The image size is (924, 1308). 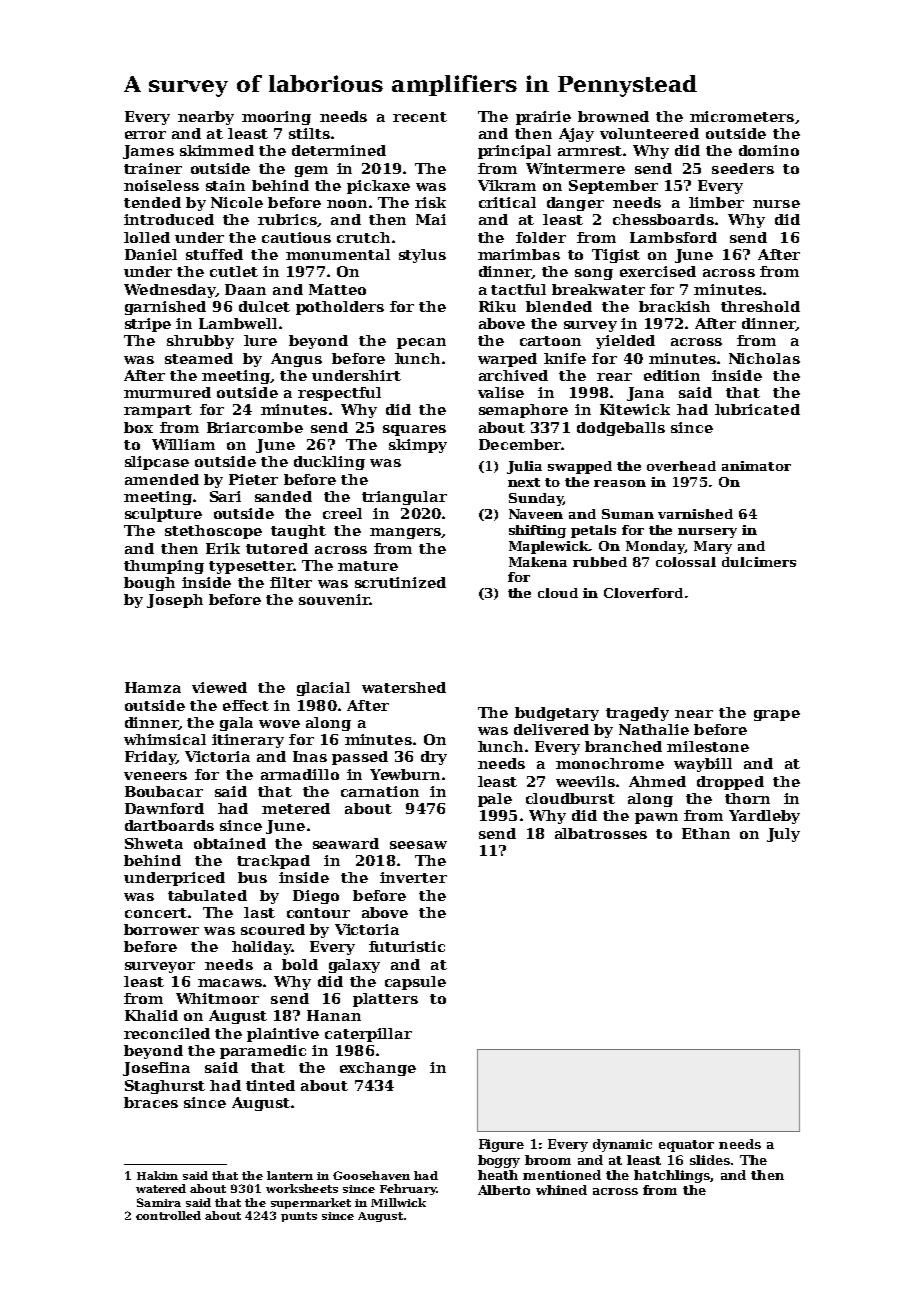 I want to click on Lambwell, so click(x=238, y=323).
